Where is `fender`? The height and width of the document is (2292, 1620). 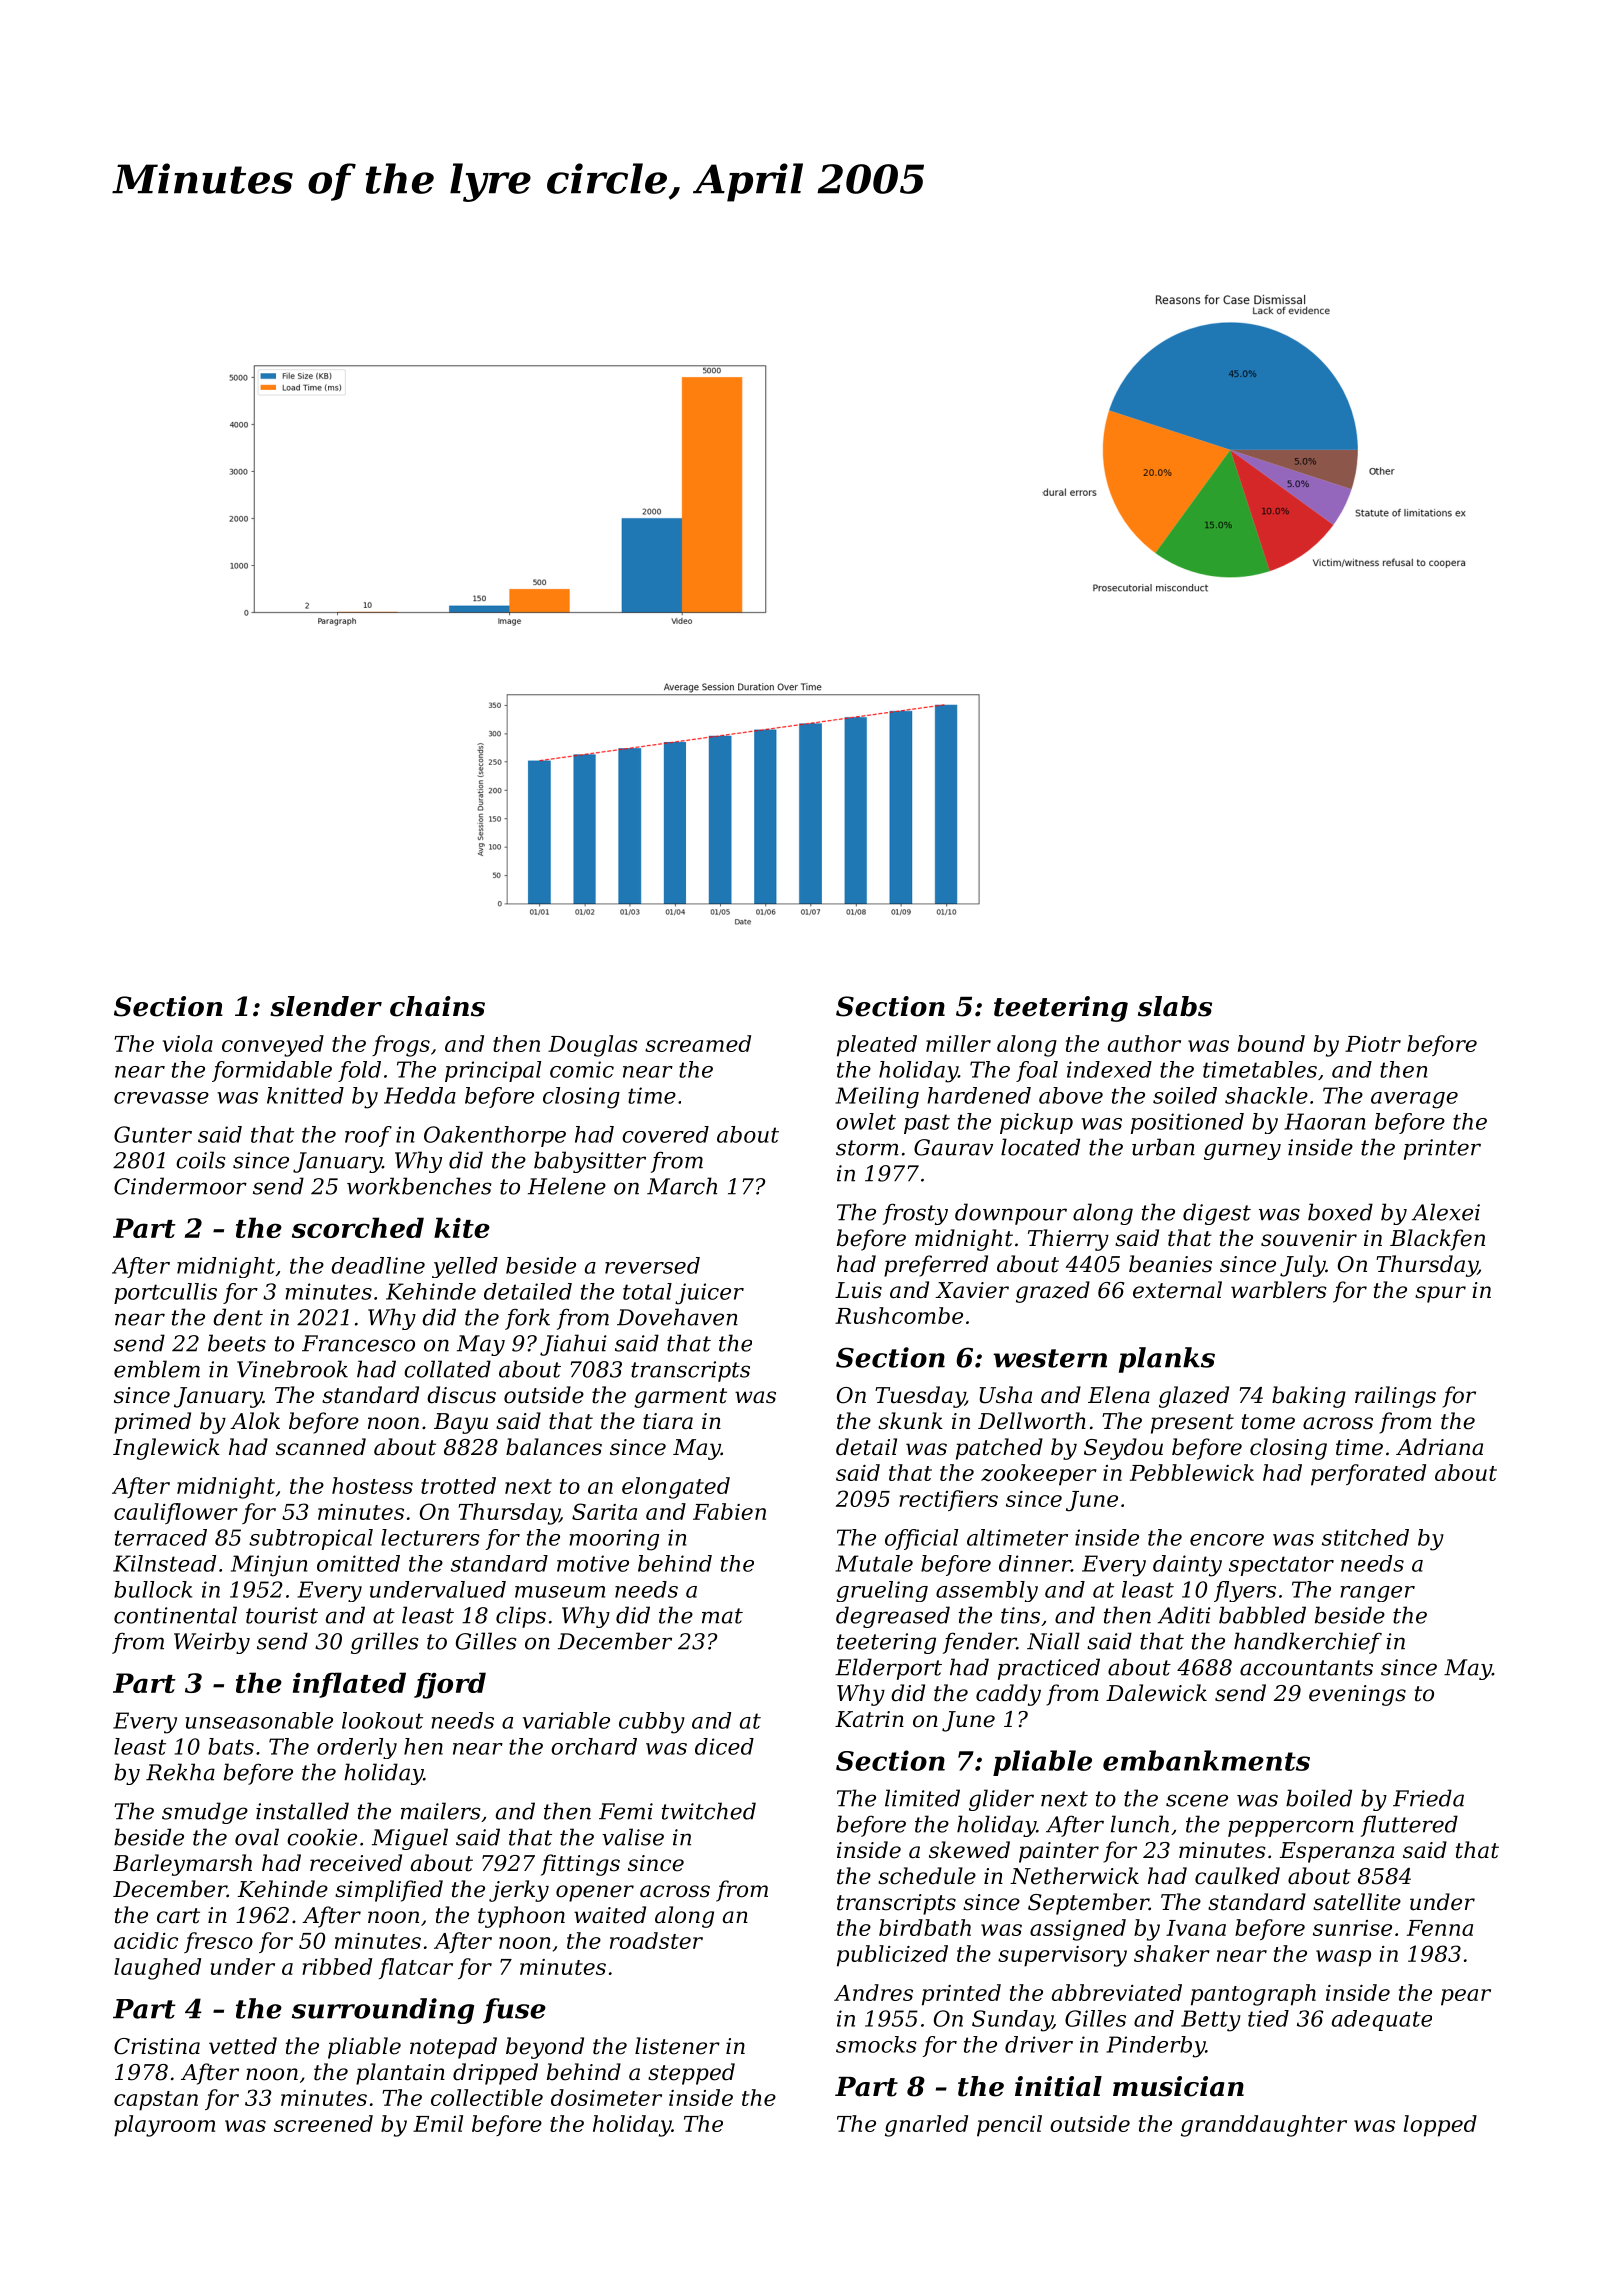 fender is located at coordinates (980, 1643).
